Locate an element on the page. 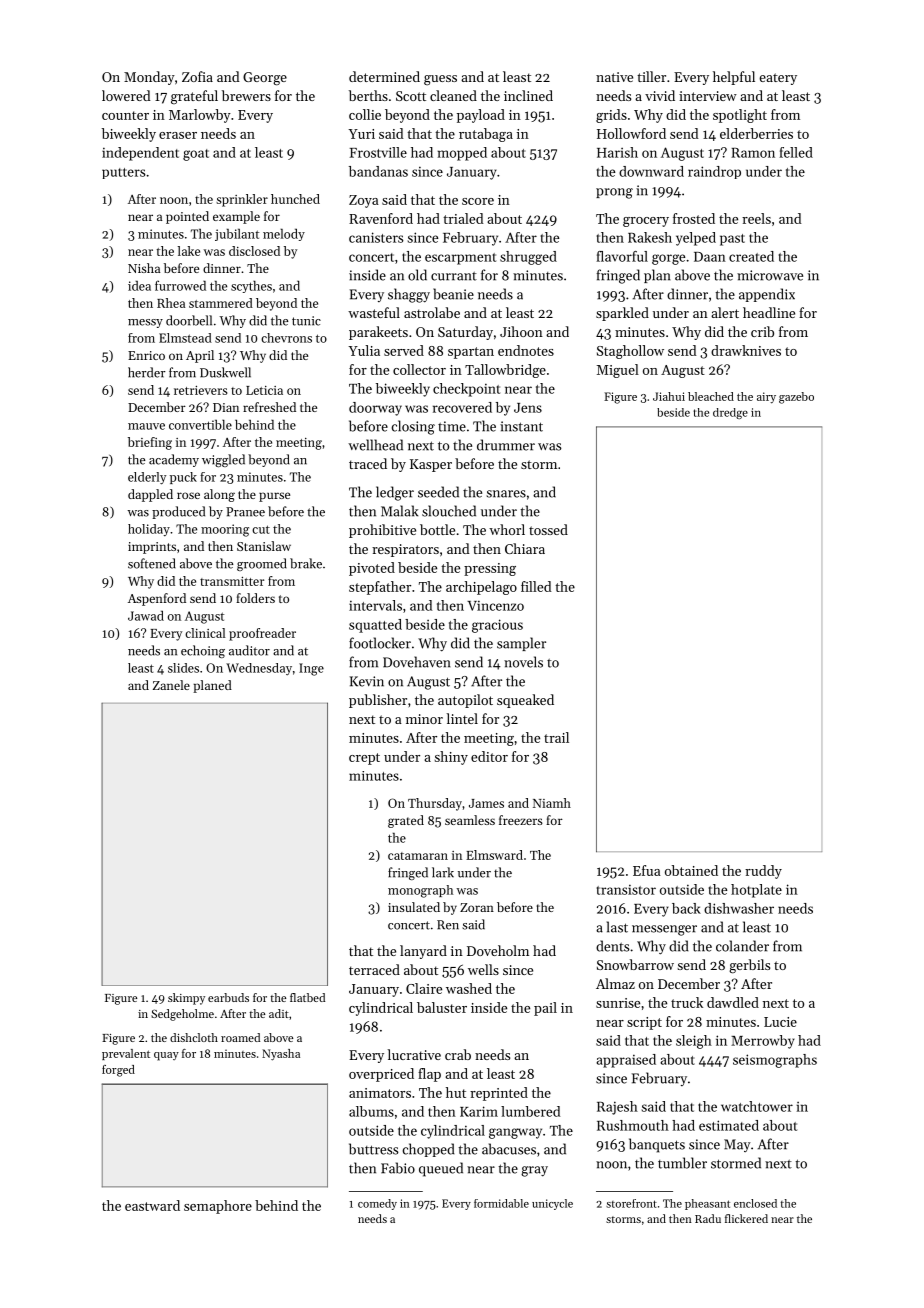 The width and height of the page is (924, 1308). slides is located at coordinates (183, 668).
